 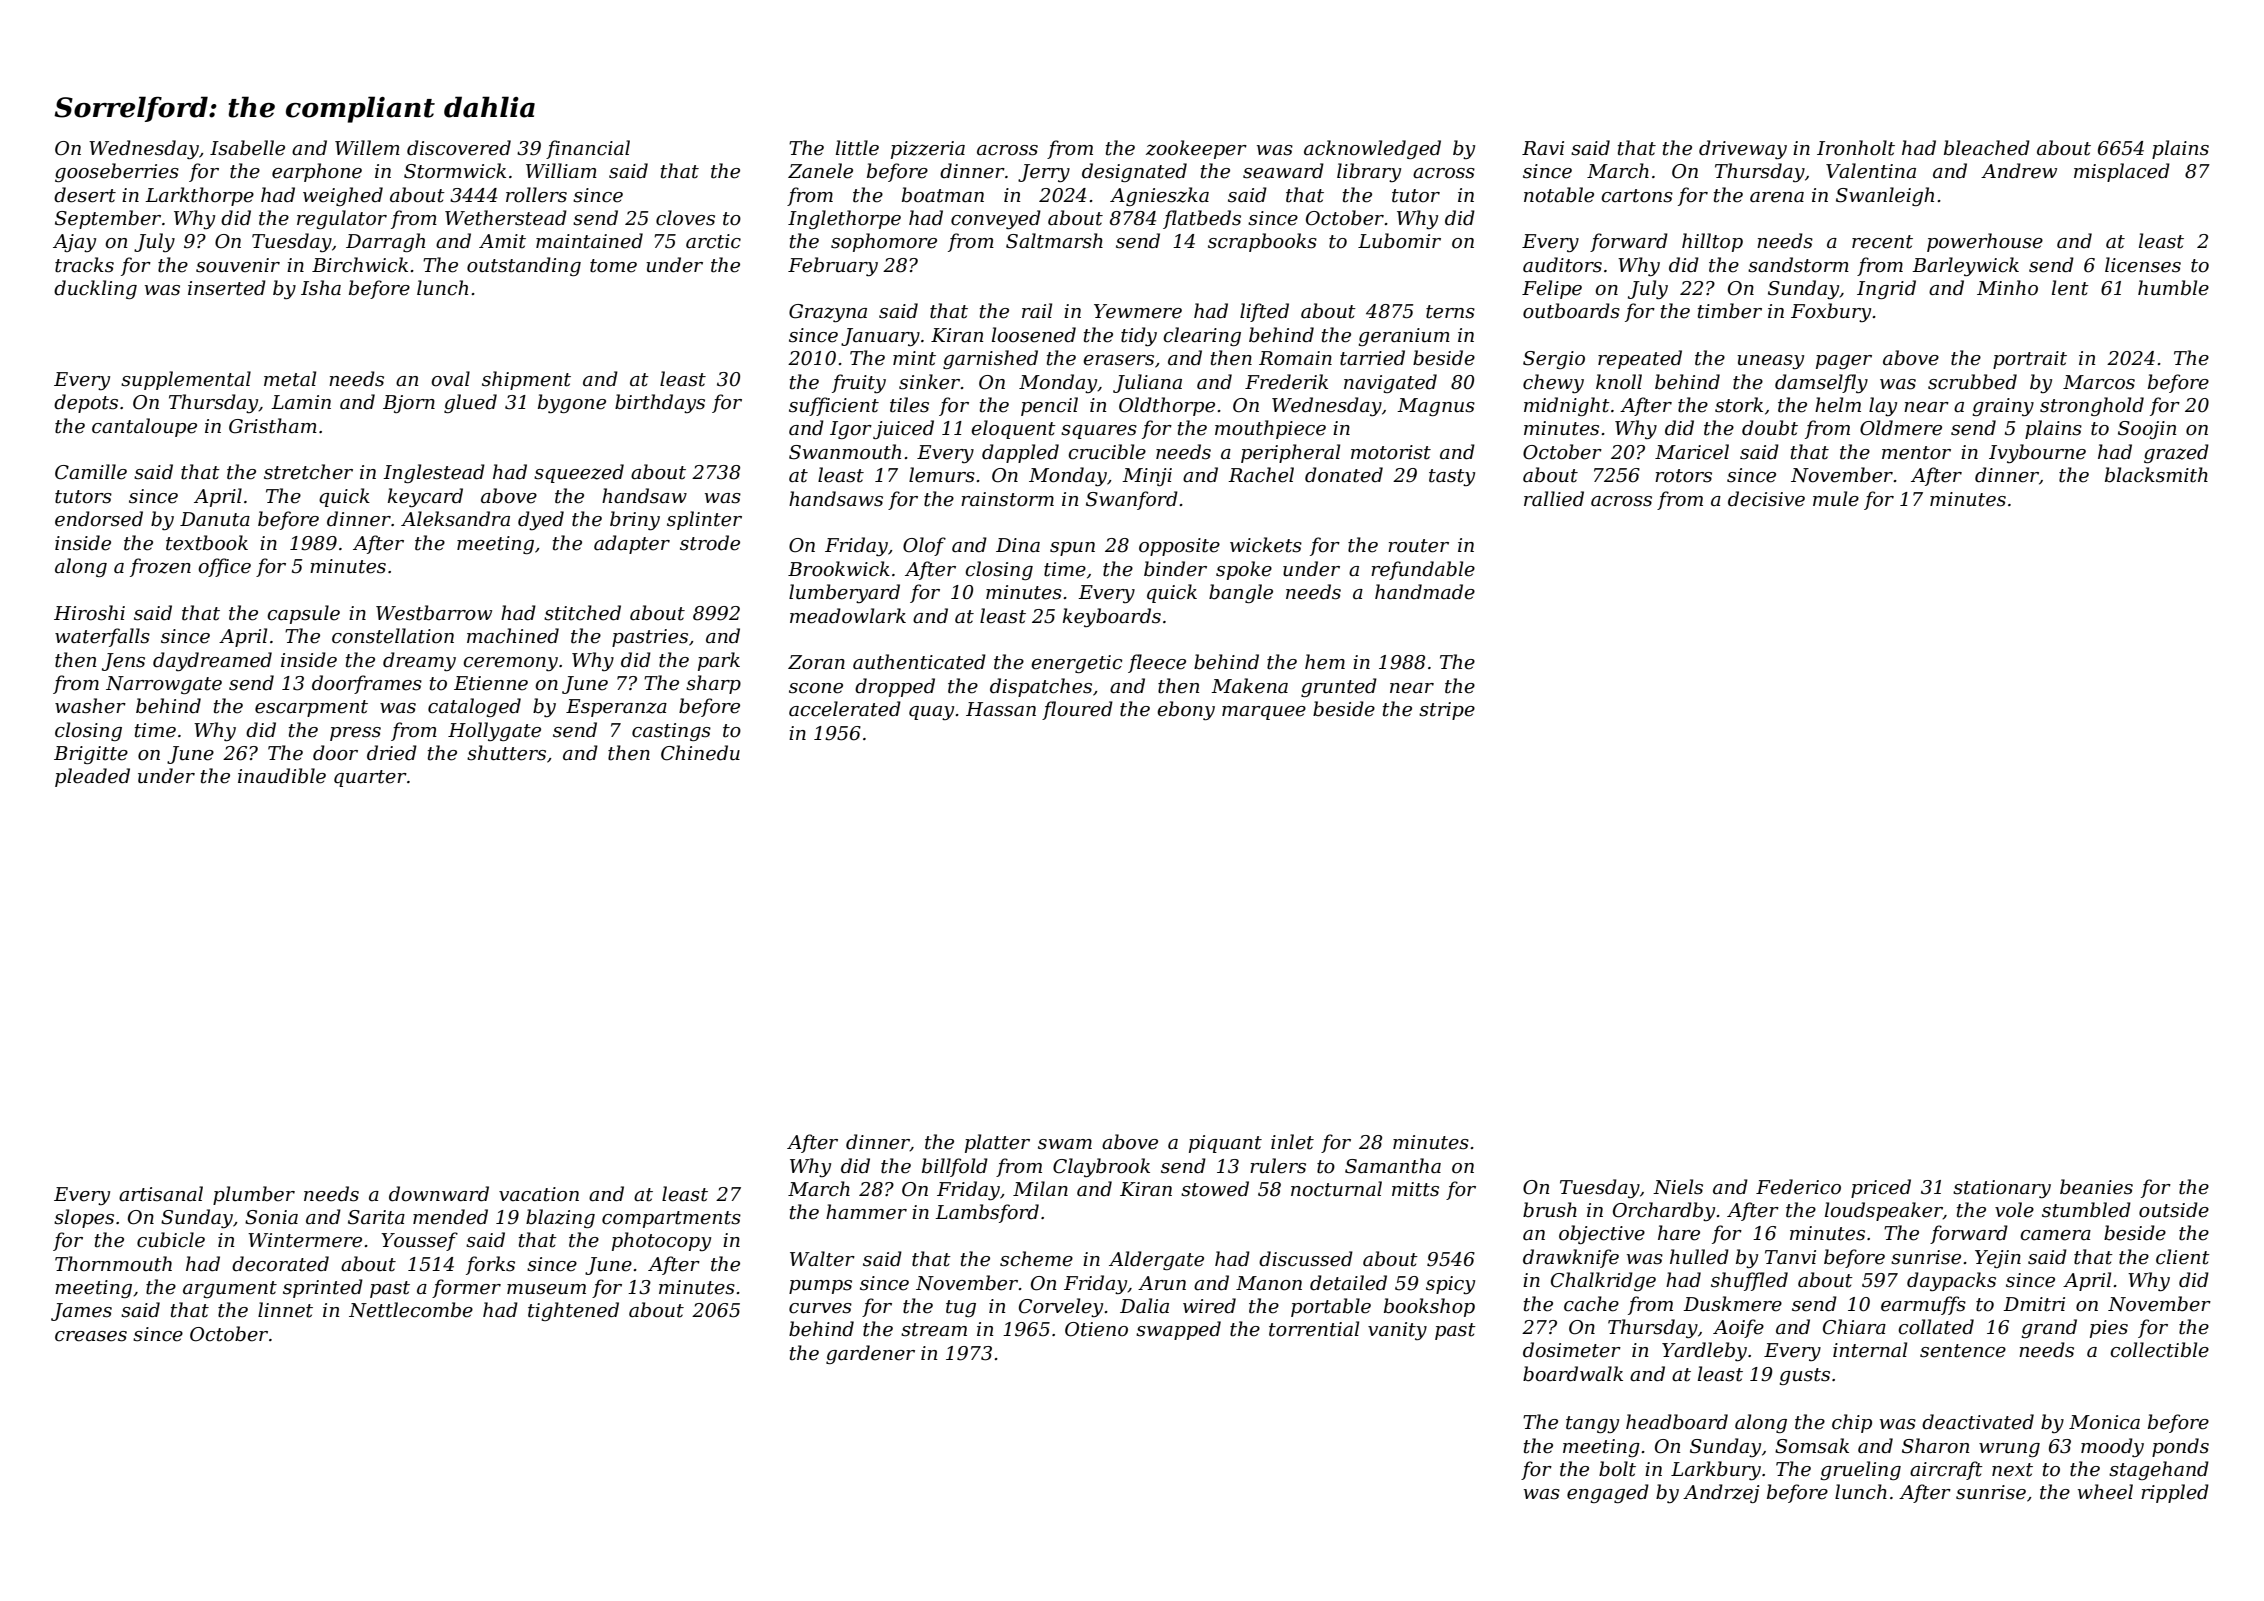 What do you see at coordinates (506, 753) in the screenshot?
I see `shutters` at bounding box center [506, 753].
